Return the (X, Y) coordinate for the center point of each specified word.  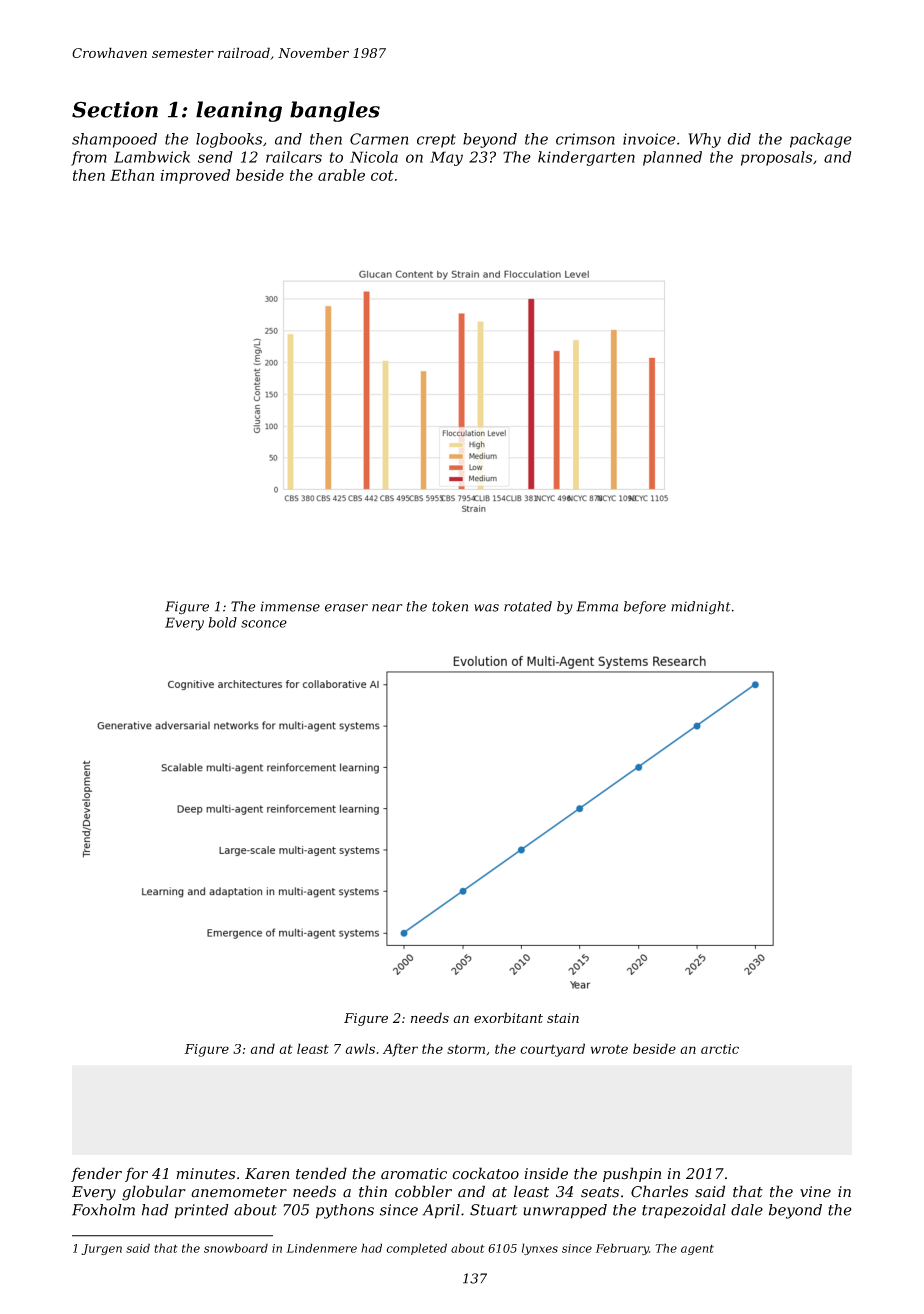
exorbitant (508, 1017)
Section (115, 109)
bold (222, 622)
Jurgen (101, 1249)
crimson (585, 139)
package (821, 140)
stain (563, 1018)
